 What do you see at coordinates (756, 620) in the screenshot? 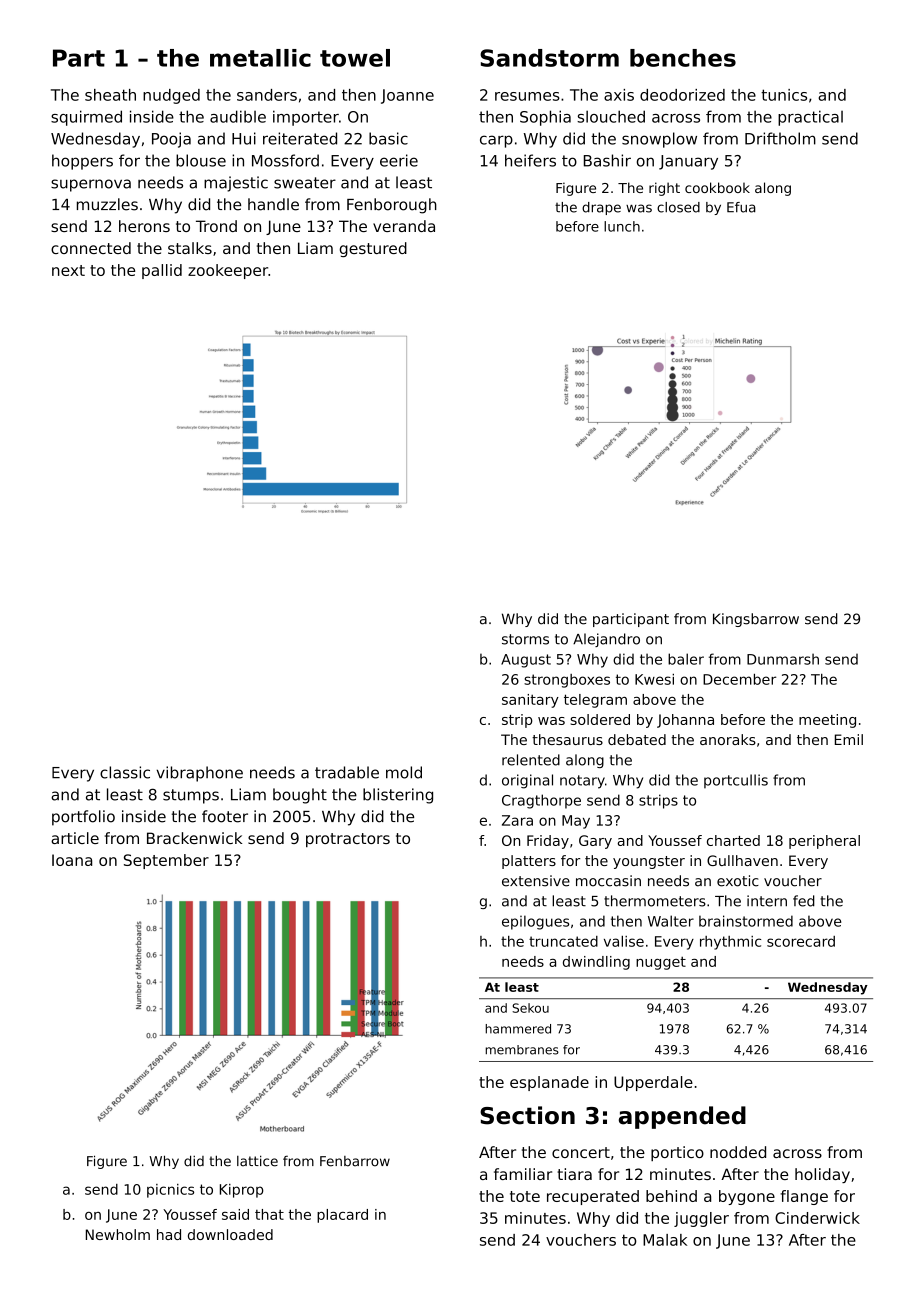
I see `Kingsbarrow` at bounding box center [756, 620].
